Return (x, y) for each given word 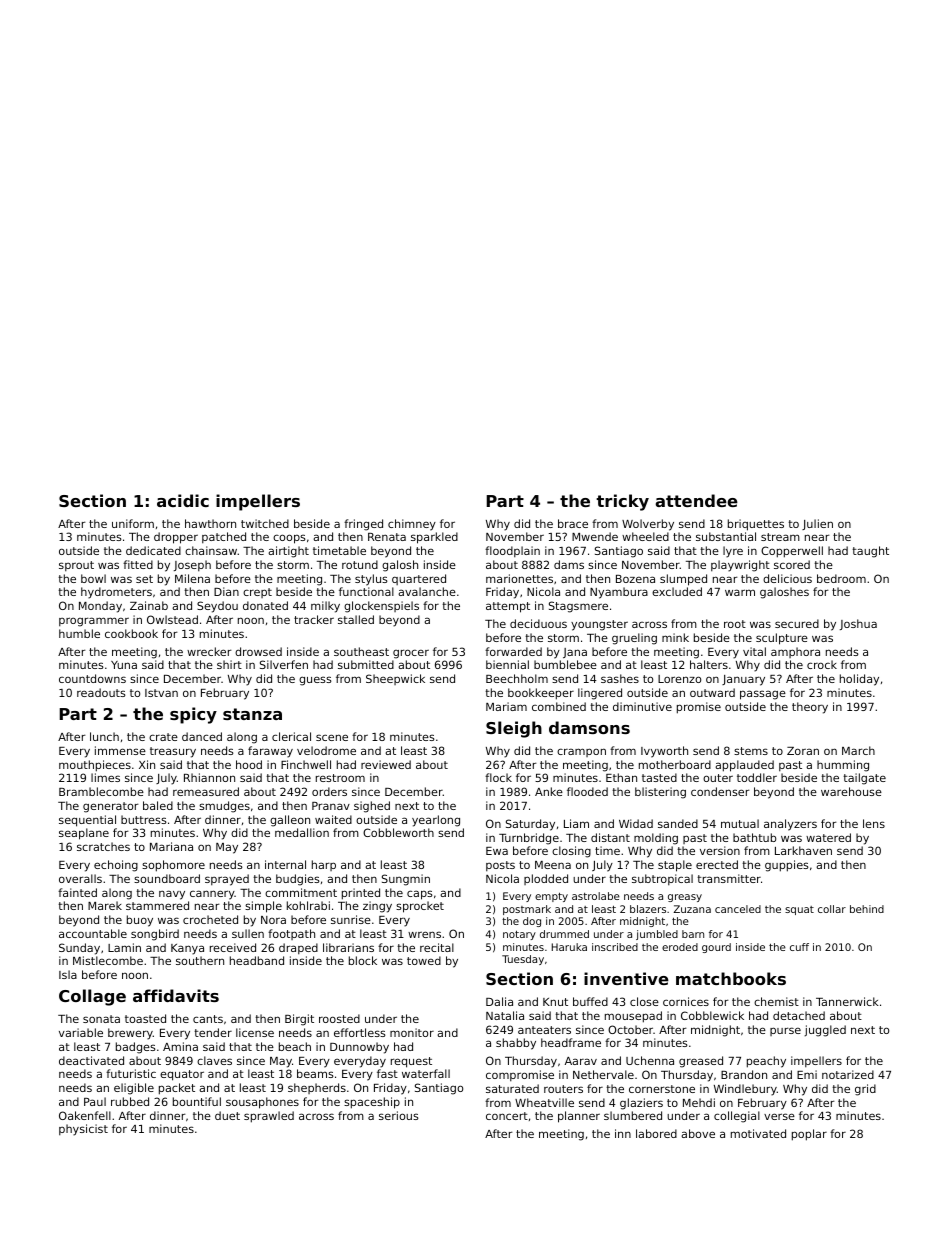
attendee (697, 500)
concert (507, 1116)
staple (675, 866)
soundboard (167, 878)
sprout (76, 566)
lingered (600, 694)
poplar (809, 1135)
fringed (363, 525)
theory (810, 708)
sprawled (269, 1117)
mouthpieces (95, 766)
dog (532, 922)
